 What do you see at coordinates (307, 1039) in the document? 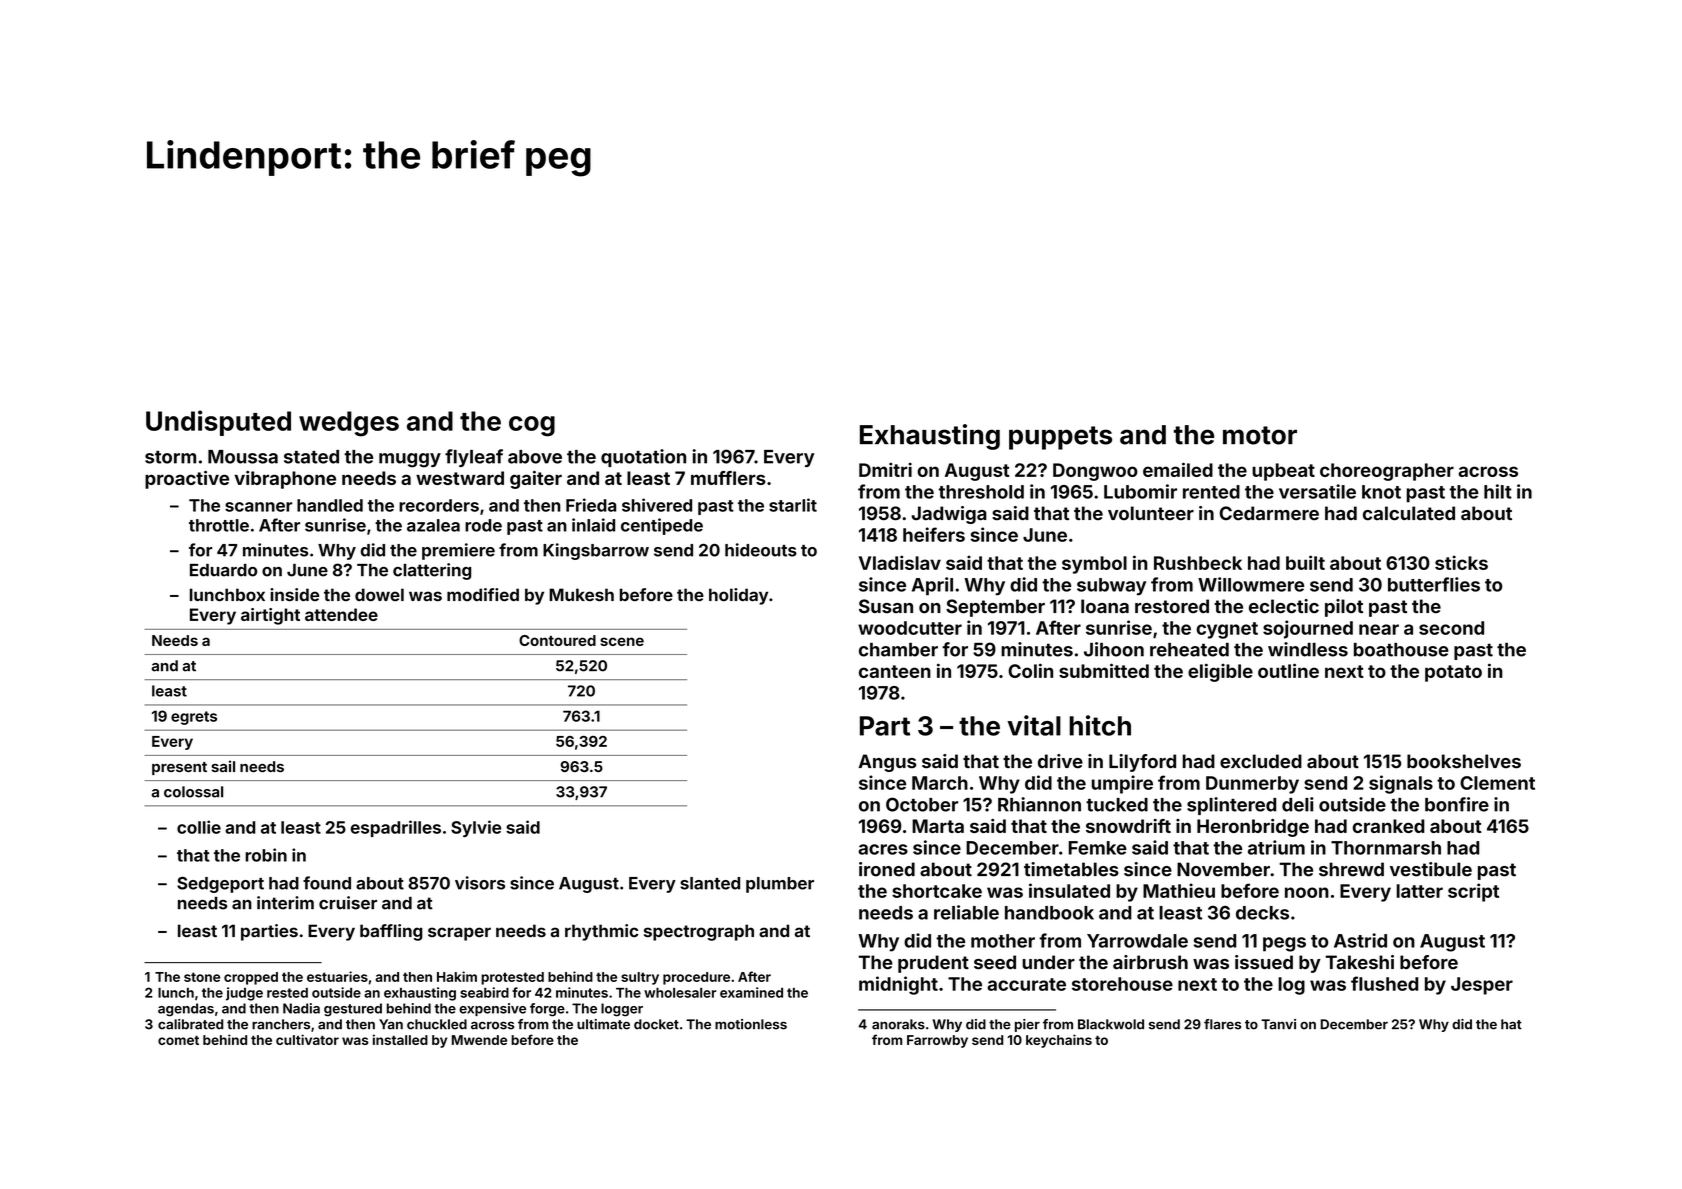
I see `cultivator` at bounding box center [307, 1039].
